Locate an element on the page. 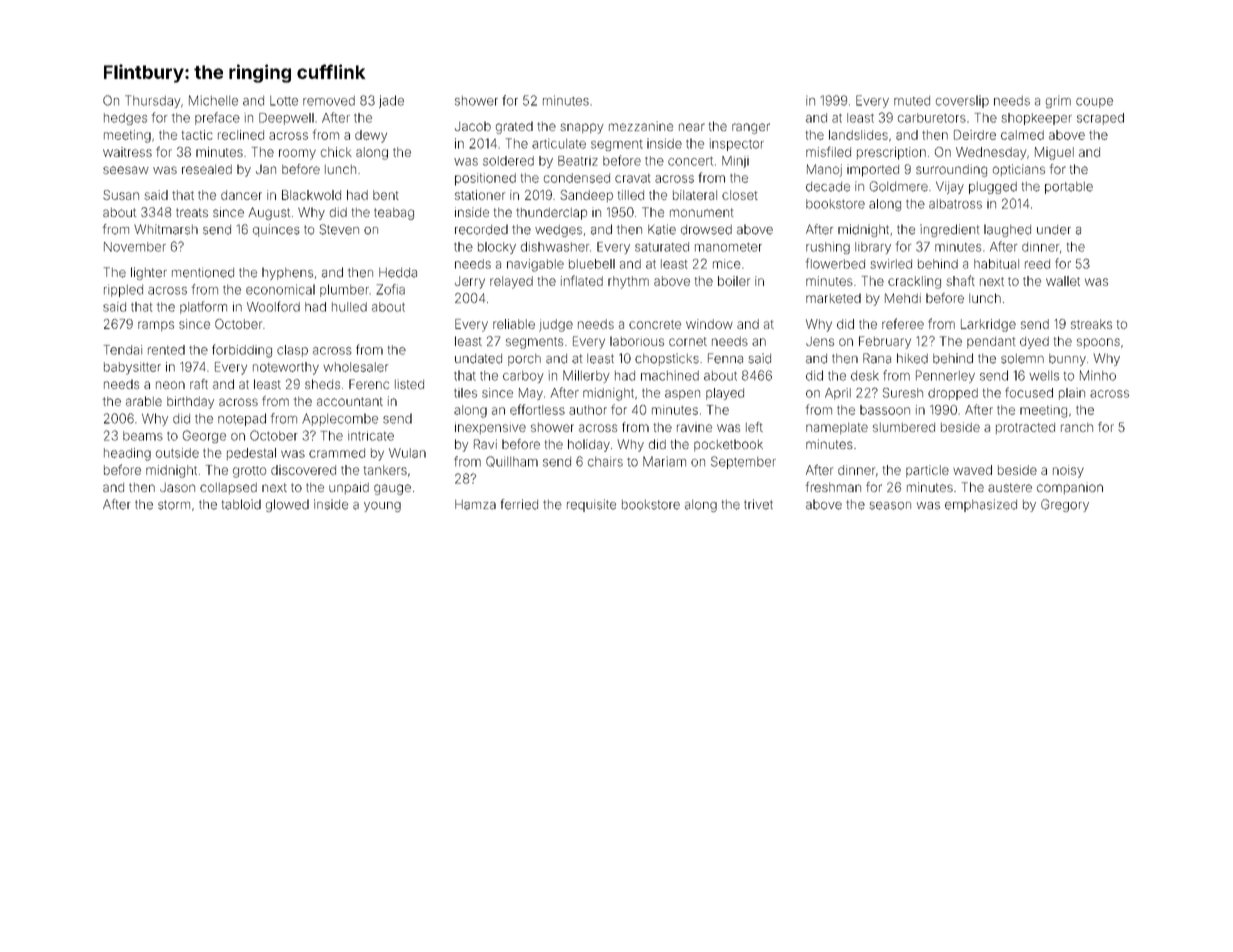 The width and height of the document is (1233, 952). left is located at coordinates (754, 427).
